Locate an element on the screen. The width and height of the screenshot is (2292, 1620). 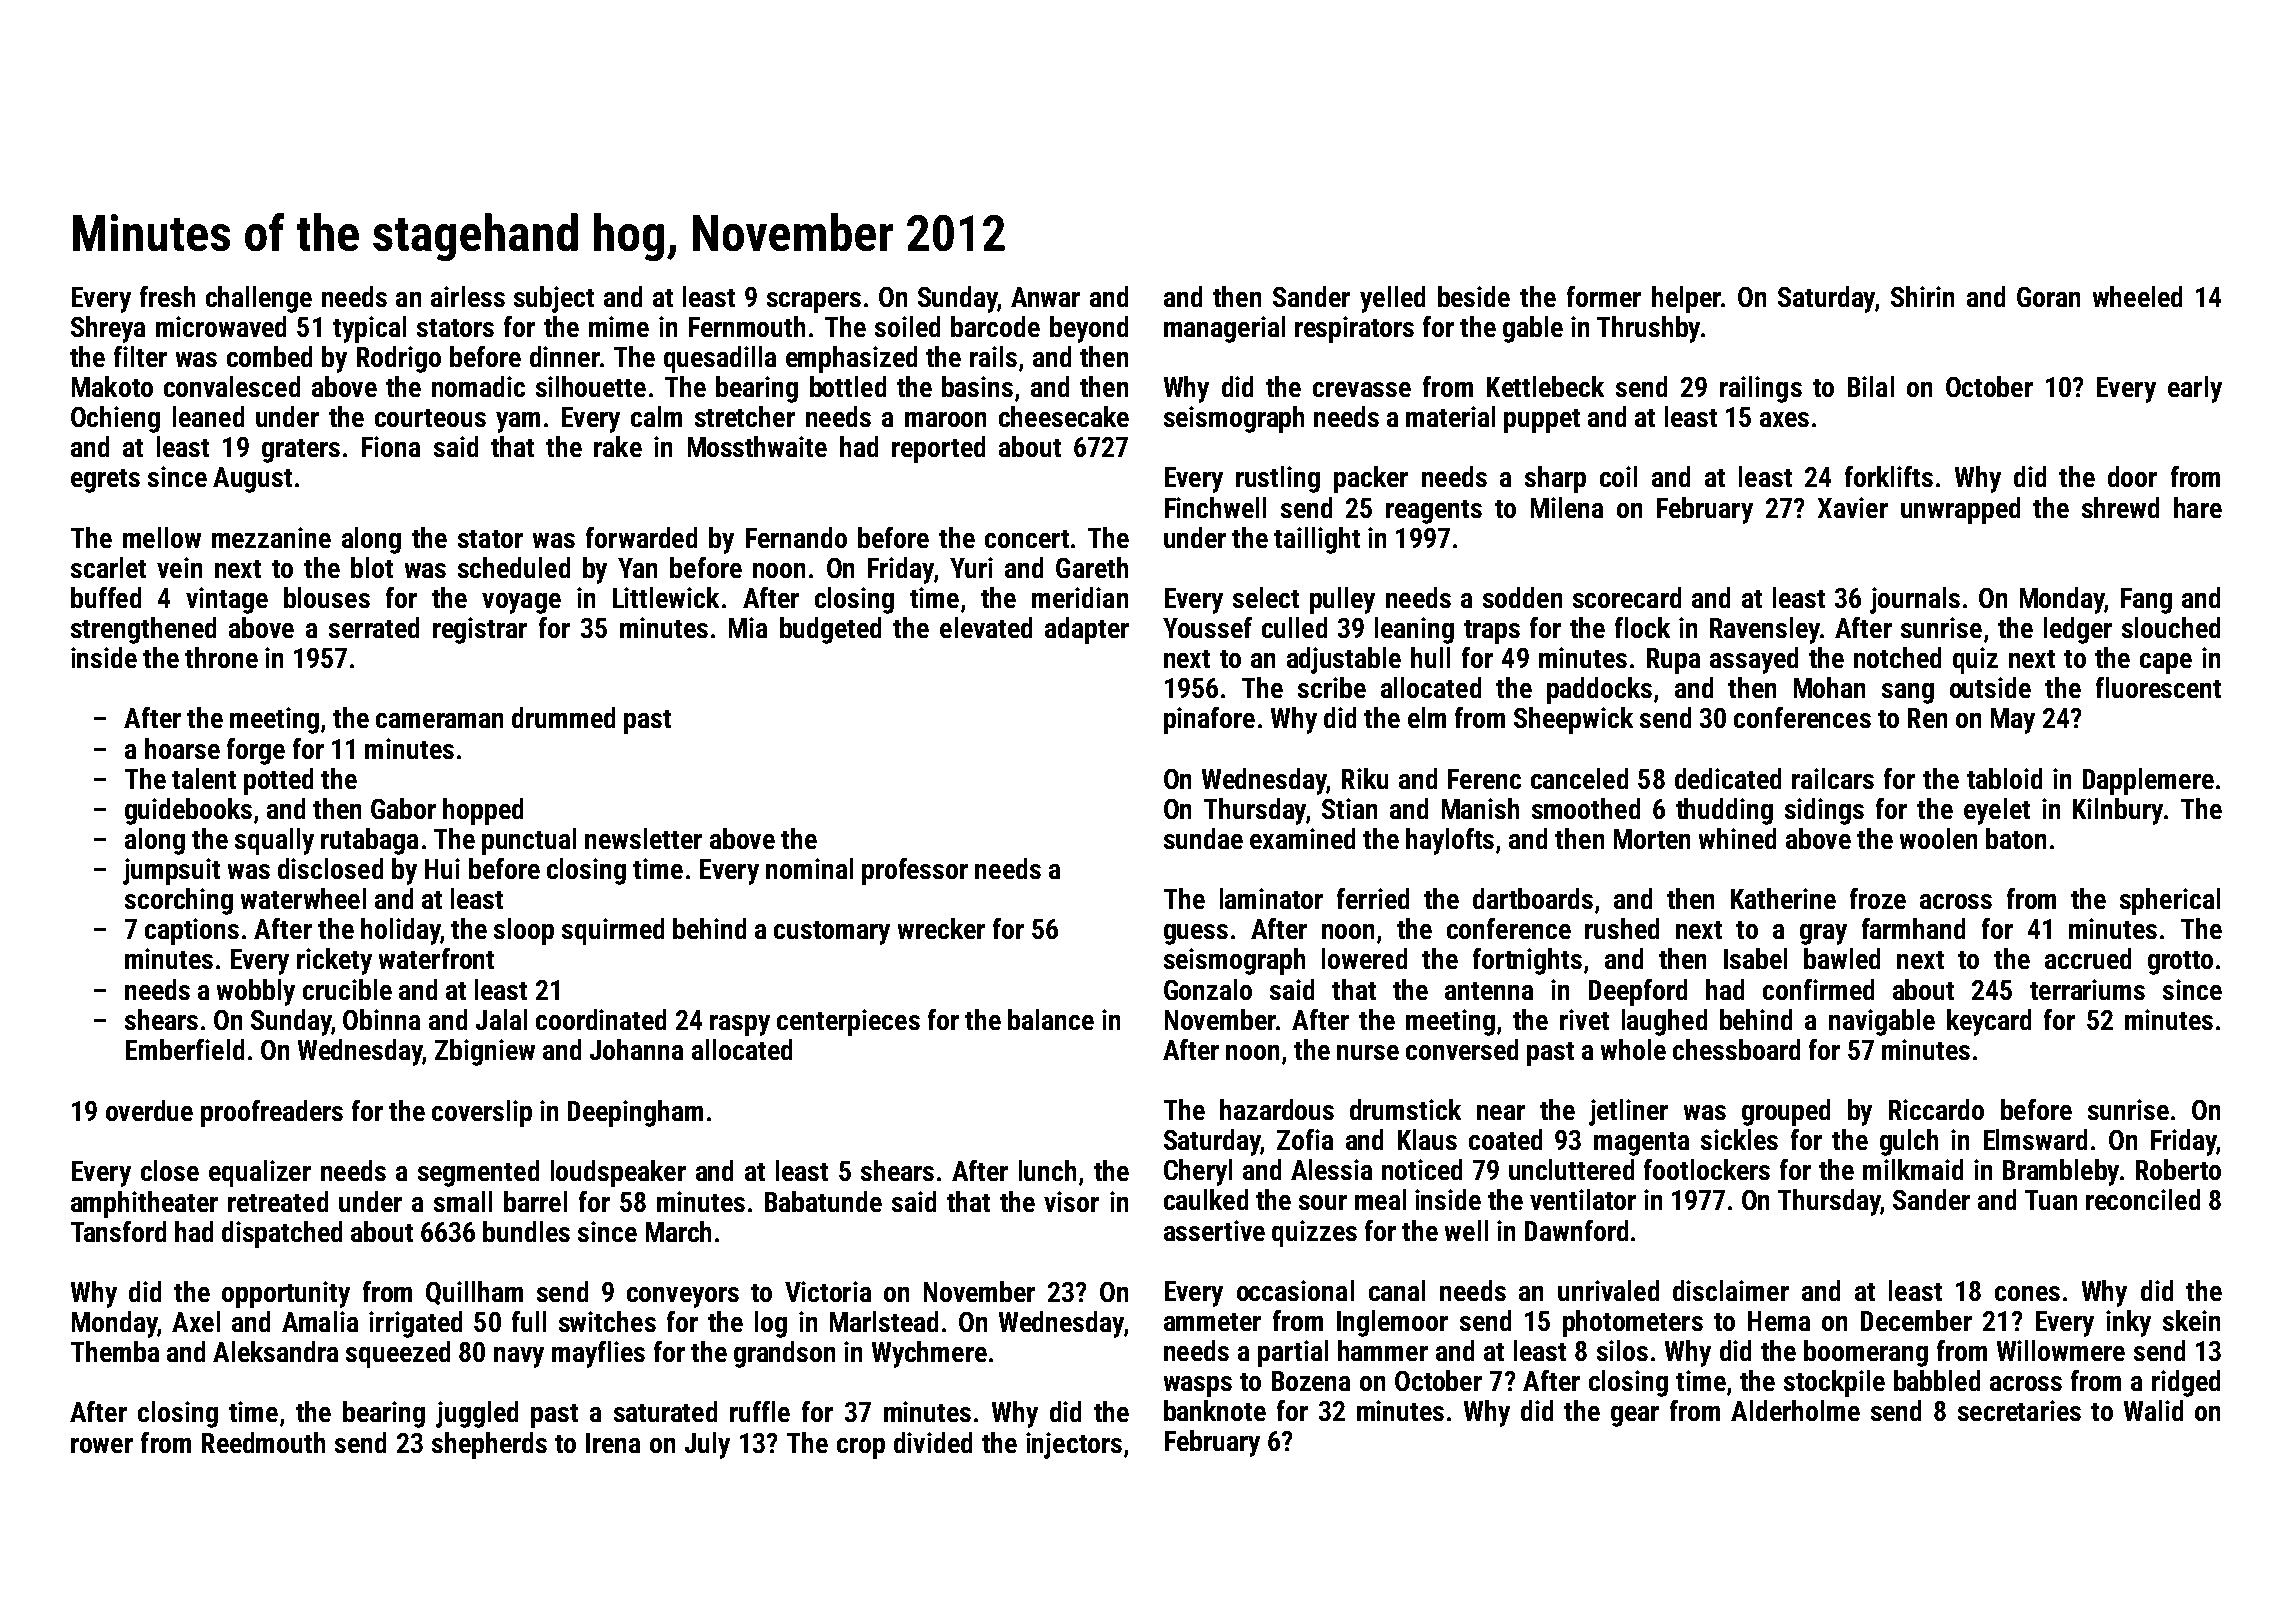
scribe is located at coordinates (1332, 687).
